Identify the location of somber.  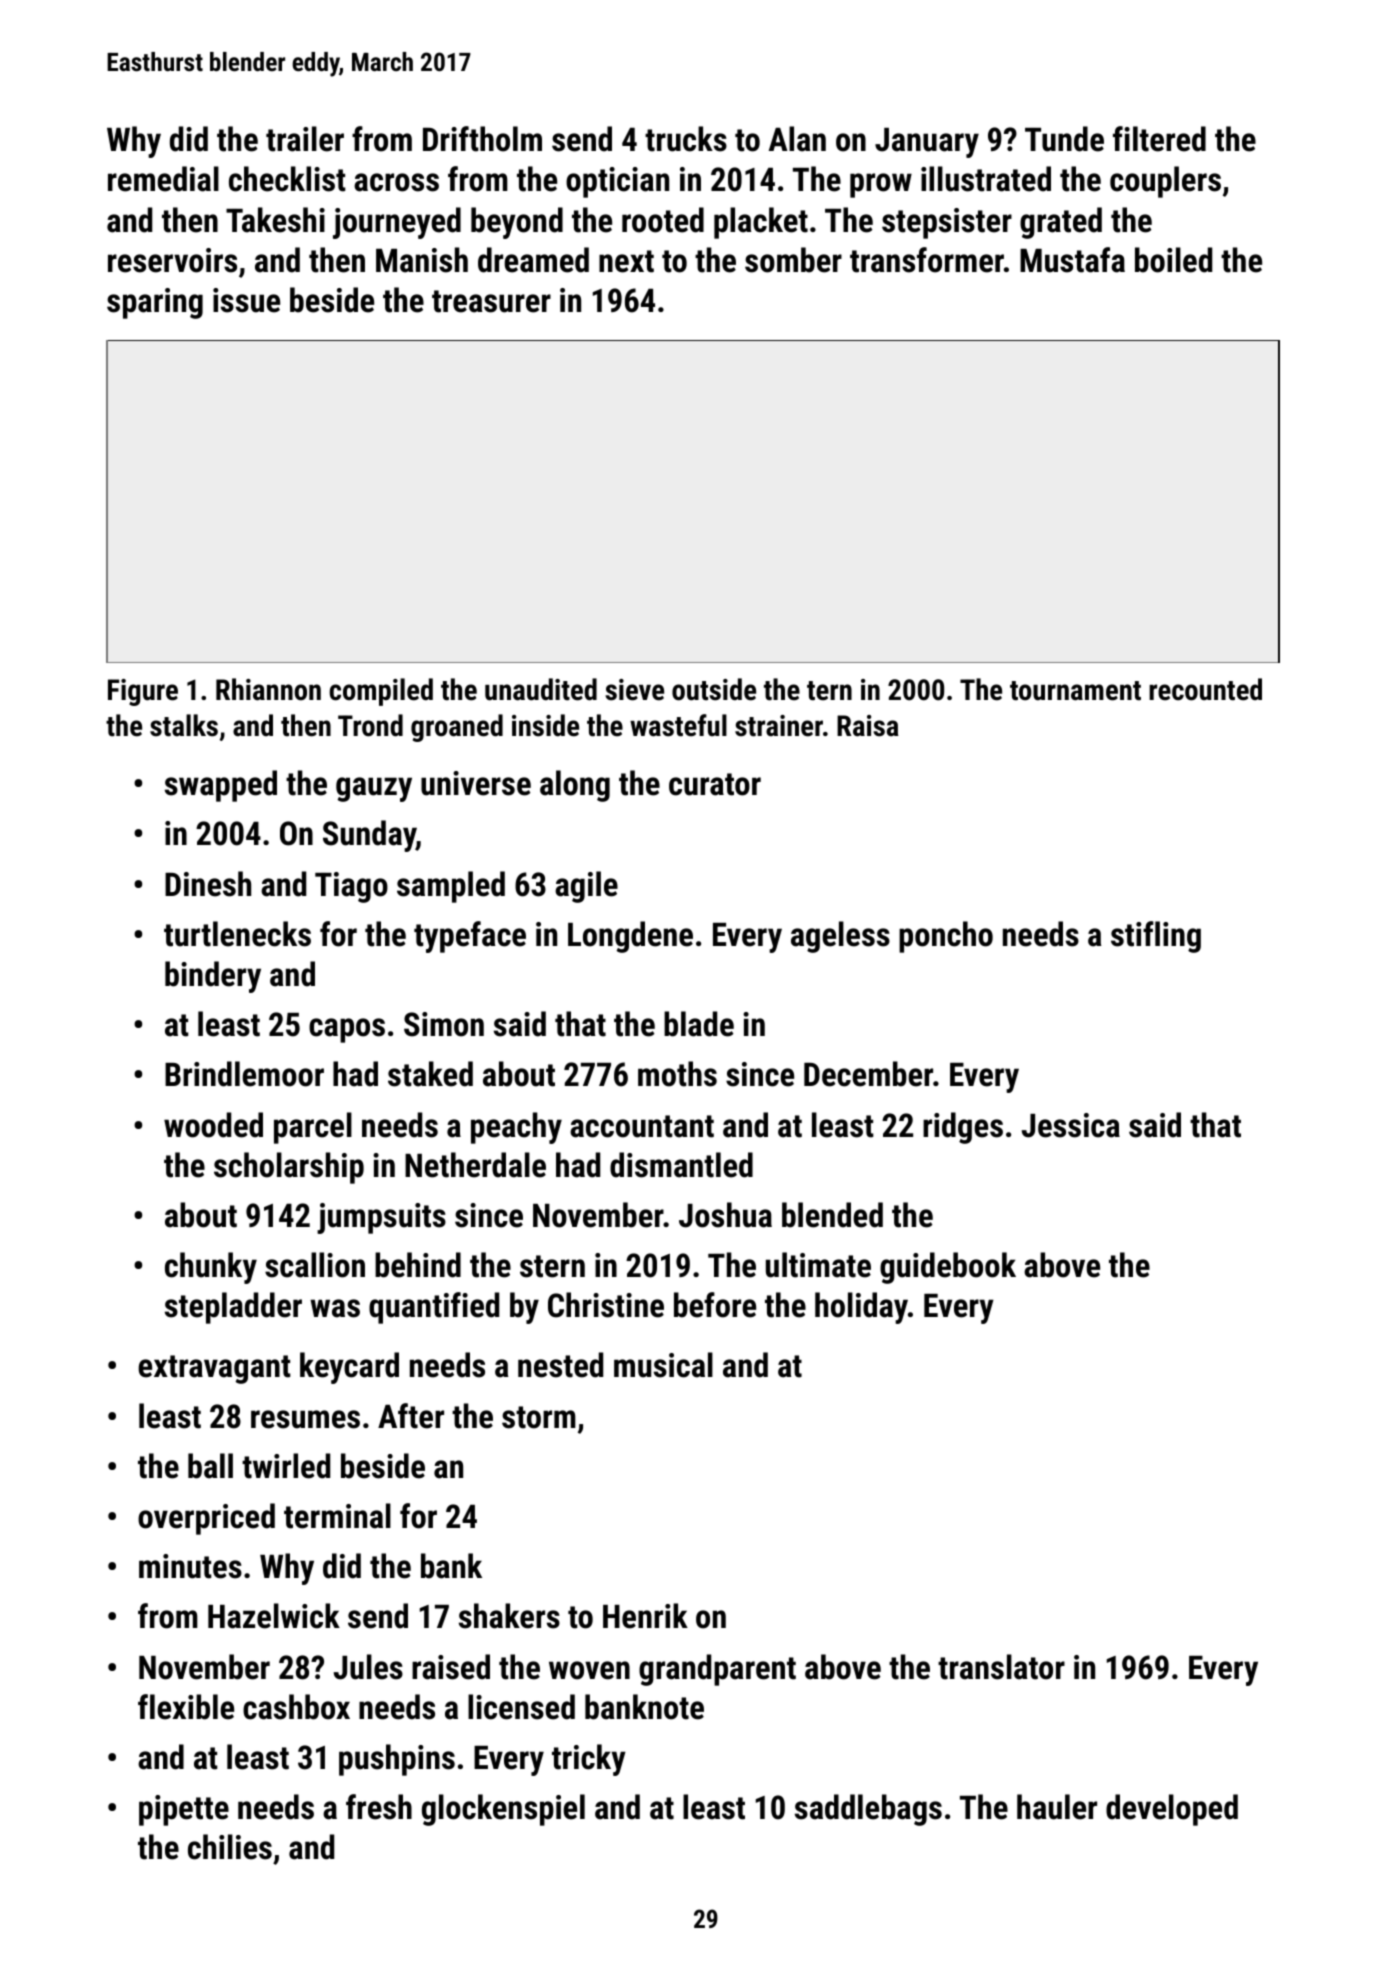
(793, 260).
